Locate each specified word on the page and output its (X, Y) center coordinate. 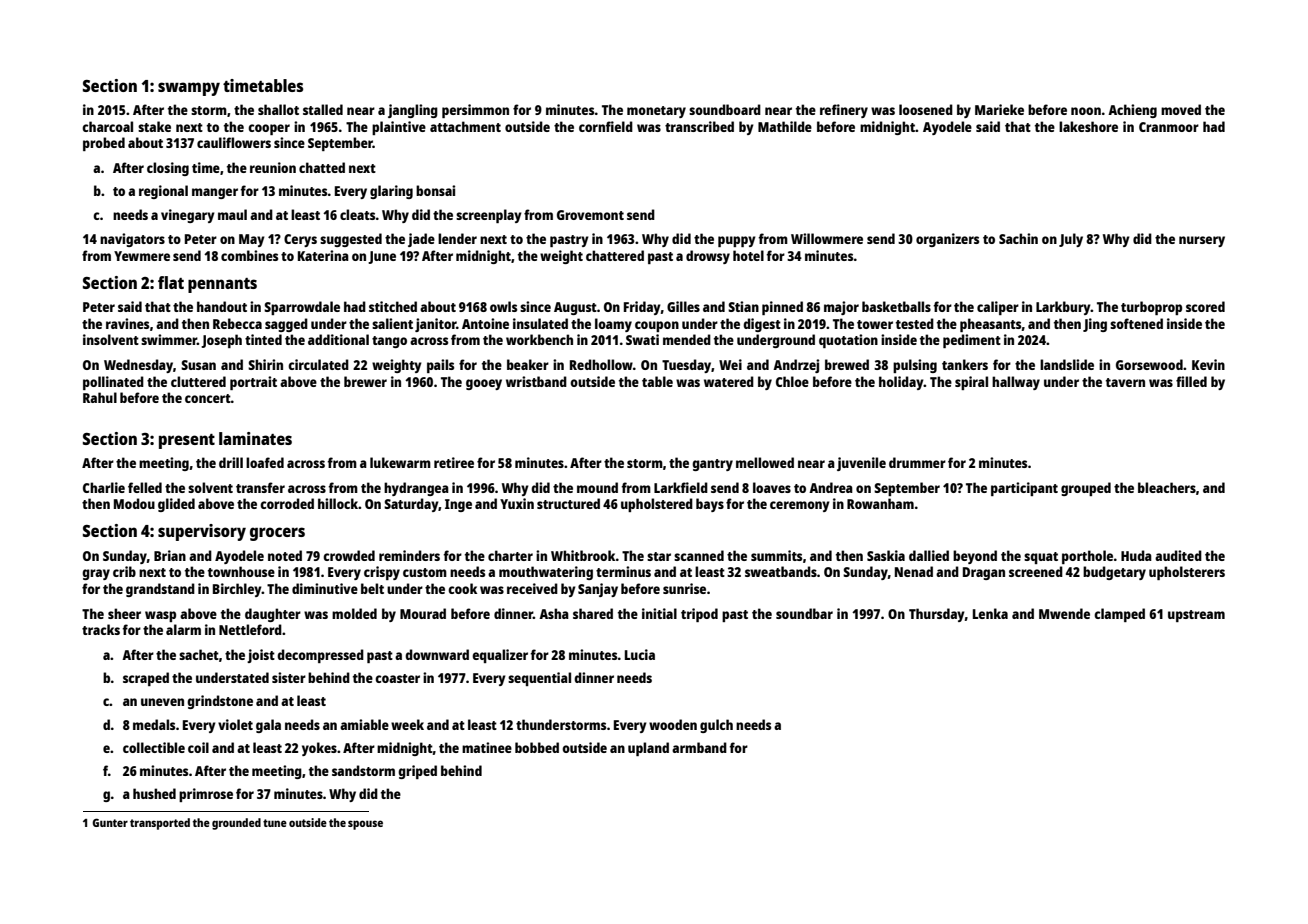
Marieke (999, 109)
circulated (318, 364)
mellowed (765, 462)
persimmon (475, 111)
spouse (365, 825)
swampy (189, 89)
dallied (929, 555)
